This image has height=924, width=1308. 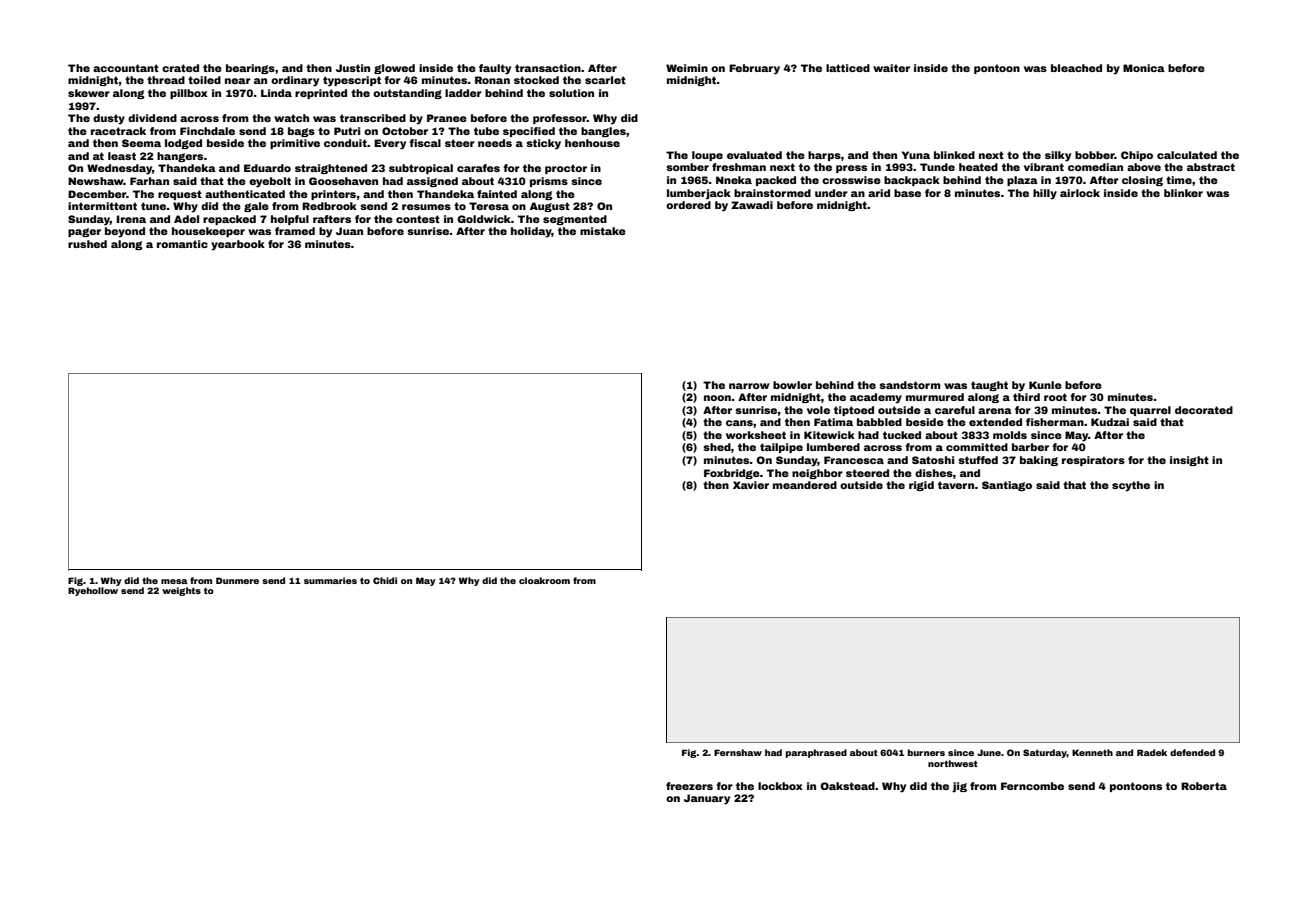 What do you see at coordinates (152, 118) in the image?
I see `dividend` at bounding box center [152, 118].
